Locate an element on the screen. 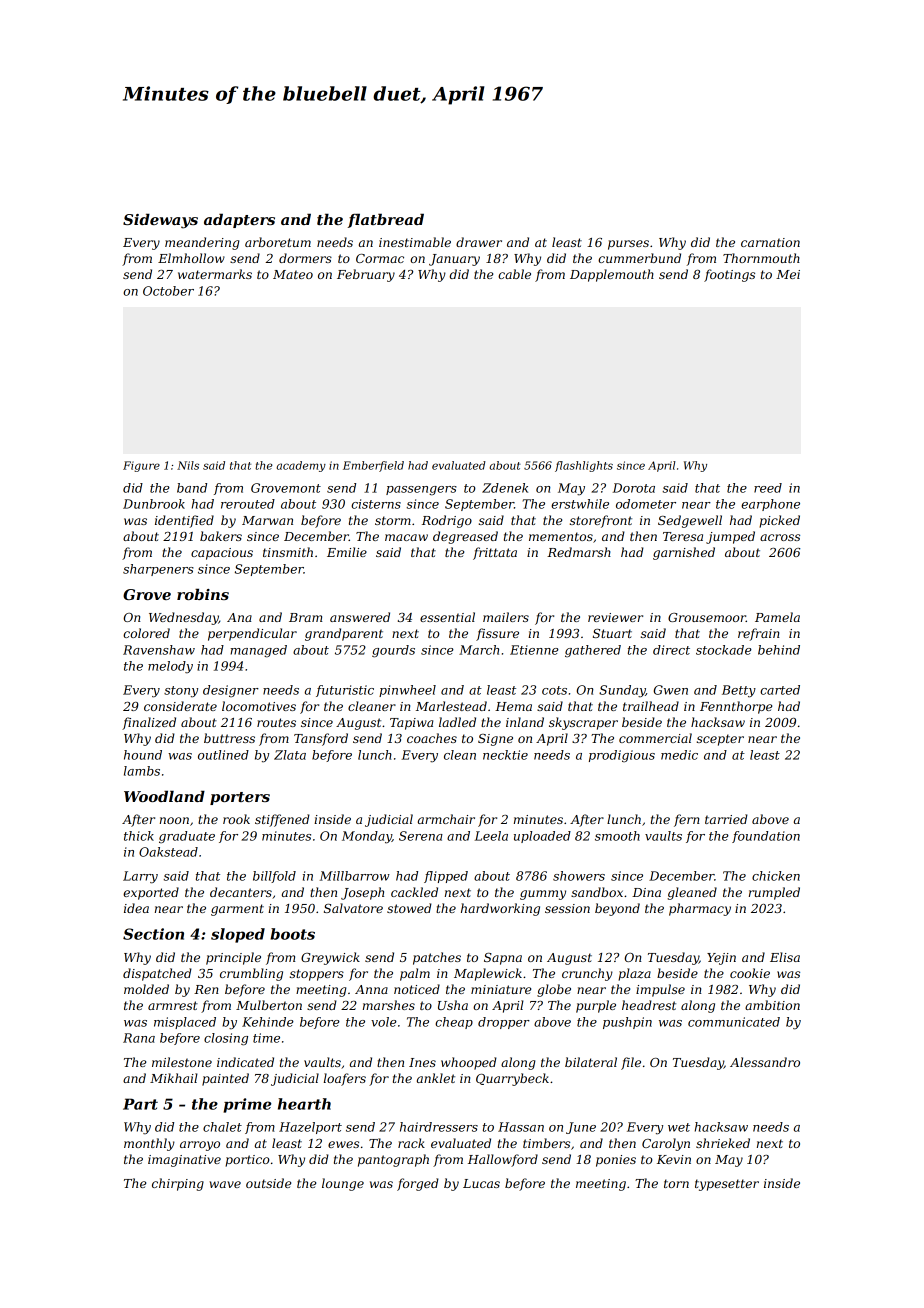  commercial is located at coordinates (655, 738).
